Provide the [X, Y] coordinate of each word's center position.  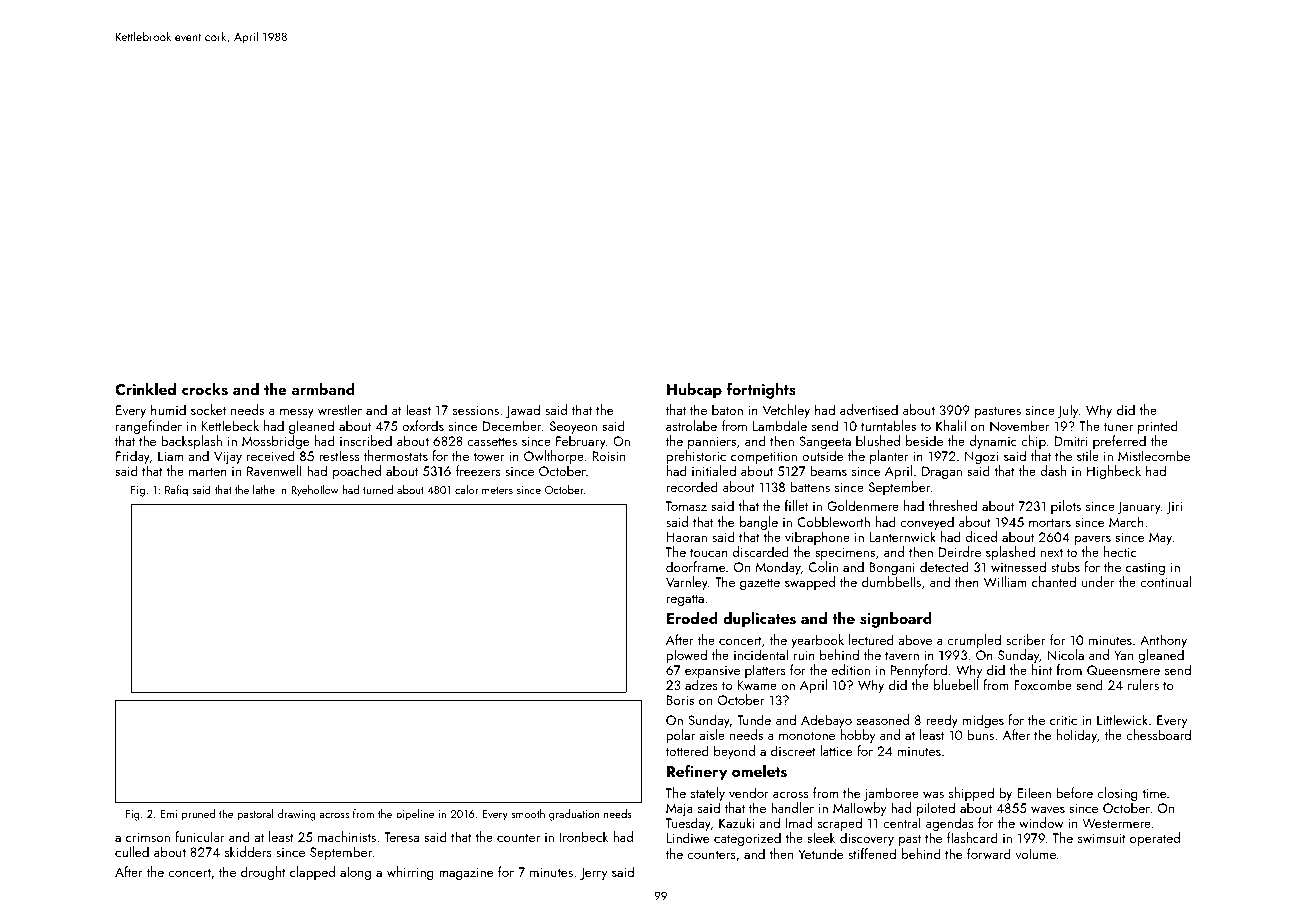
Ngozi [981, 457]
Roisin [608, 456]
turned [378, 489]
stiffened [872, 853]
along [355, 873]
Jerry [593, 873]
